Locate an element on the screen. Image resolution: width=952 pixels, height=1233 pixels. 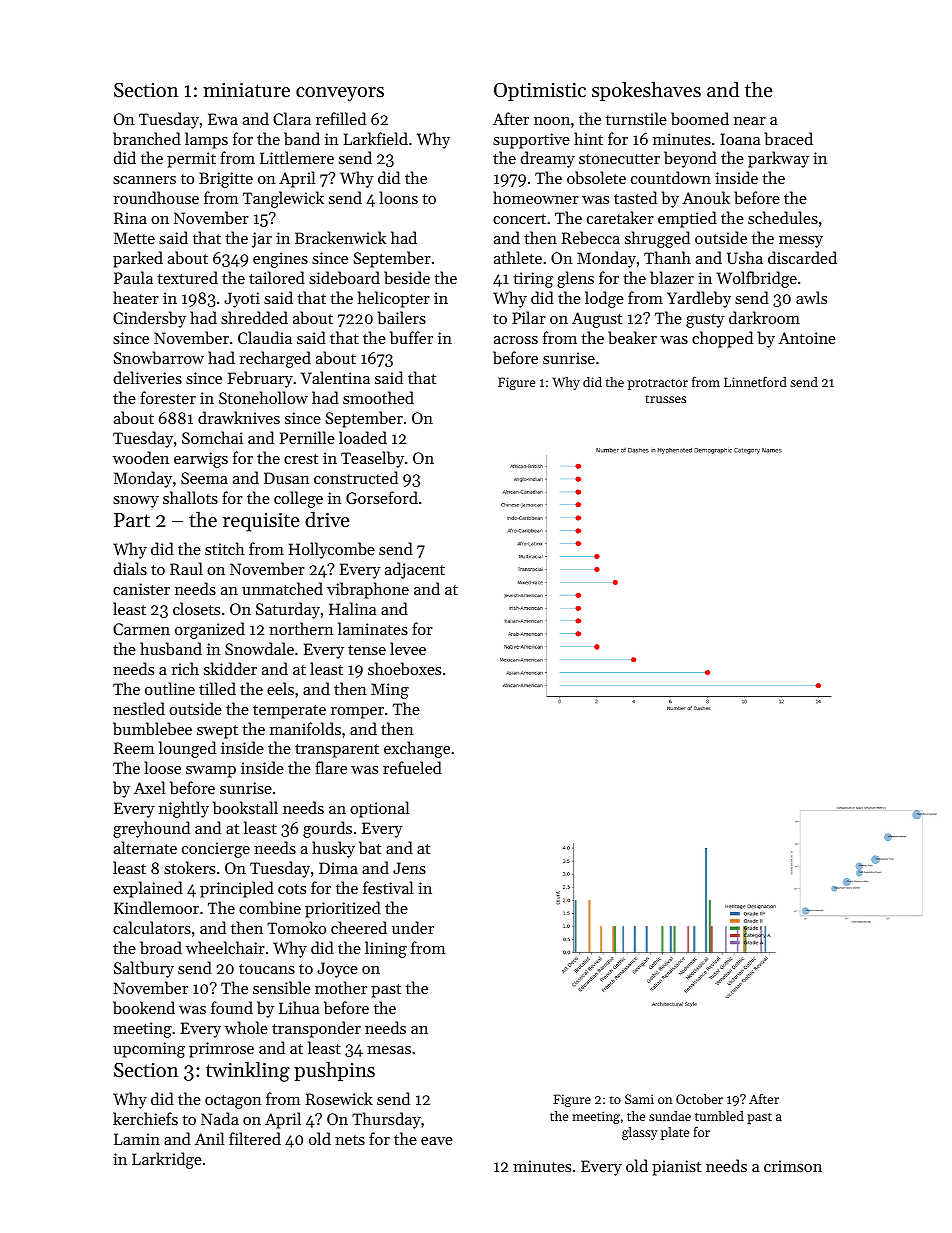
pianist is located at coordinates (676, 1168).
